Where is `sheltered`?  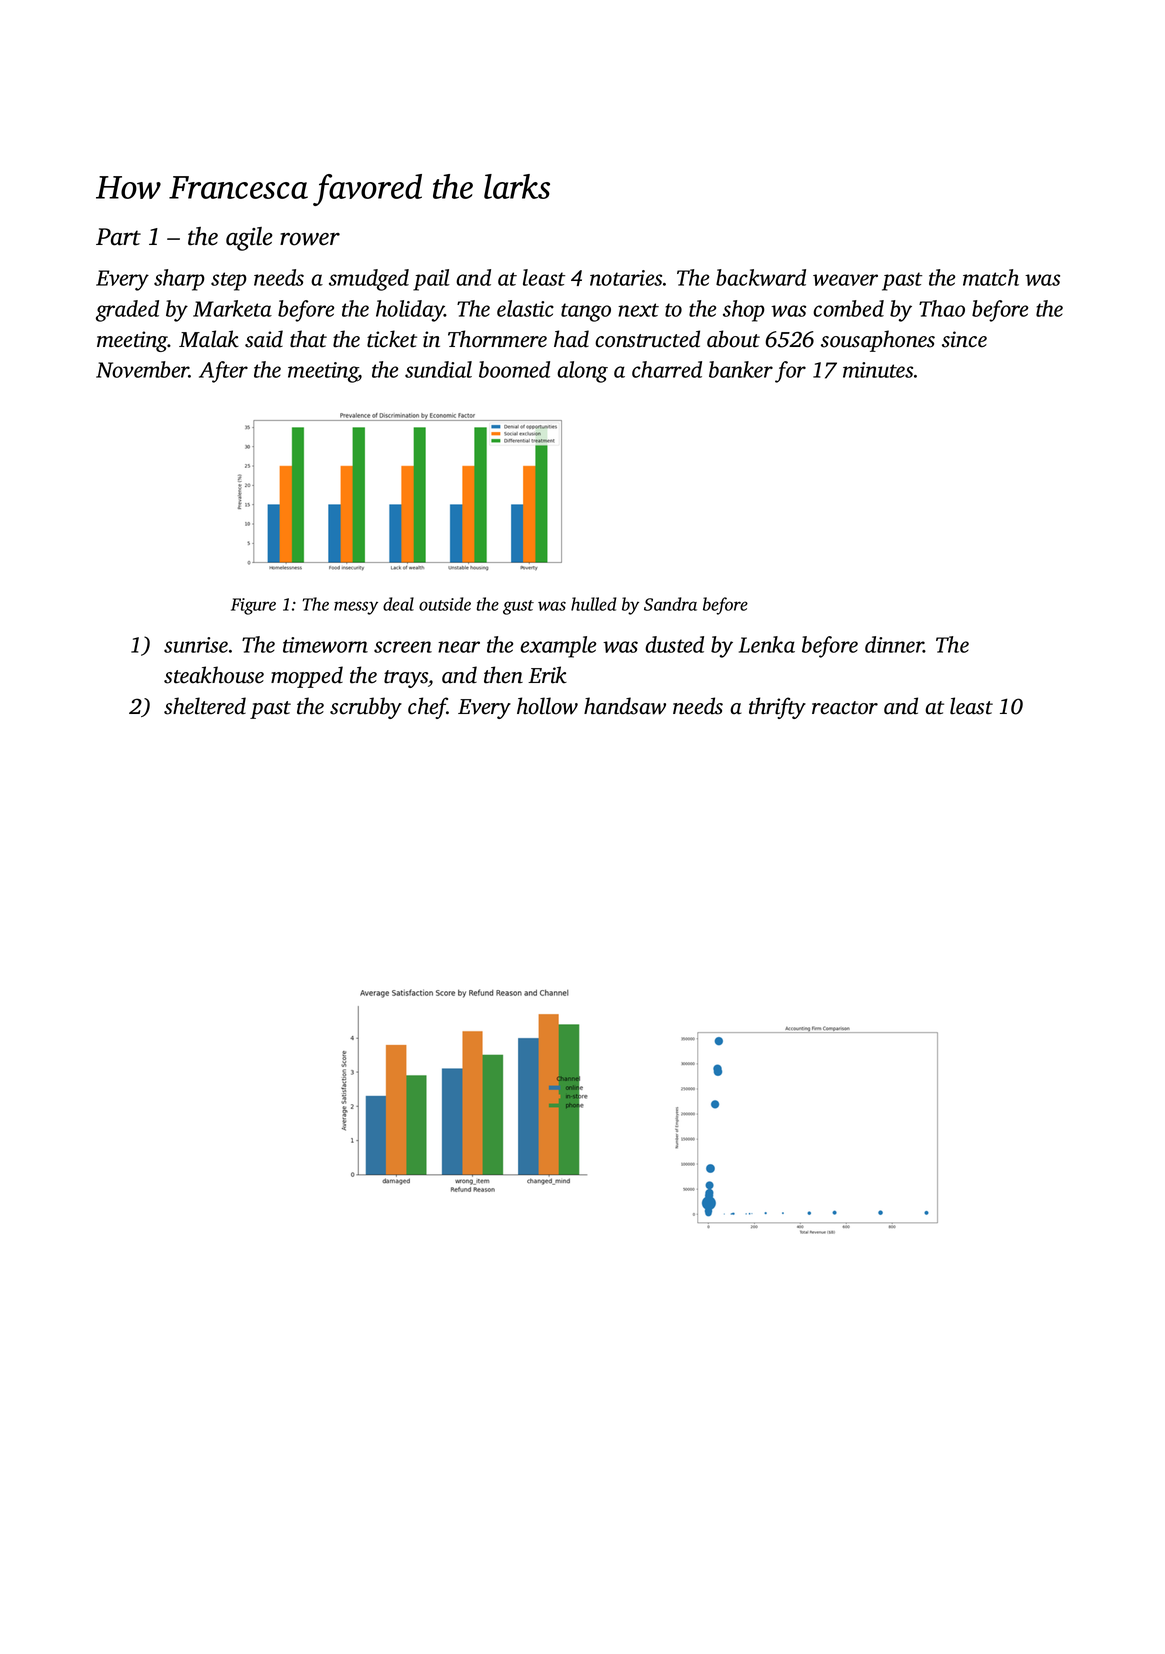
sheltered is located at coordinates (205, 706).
